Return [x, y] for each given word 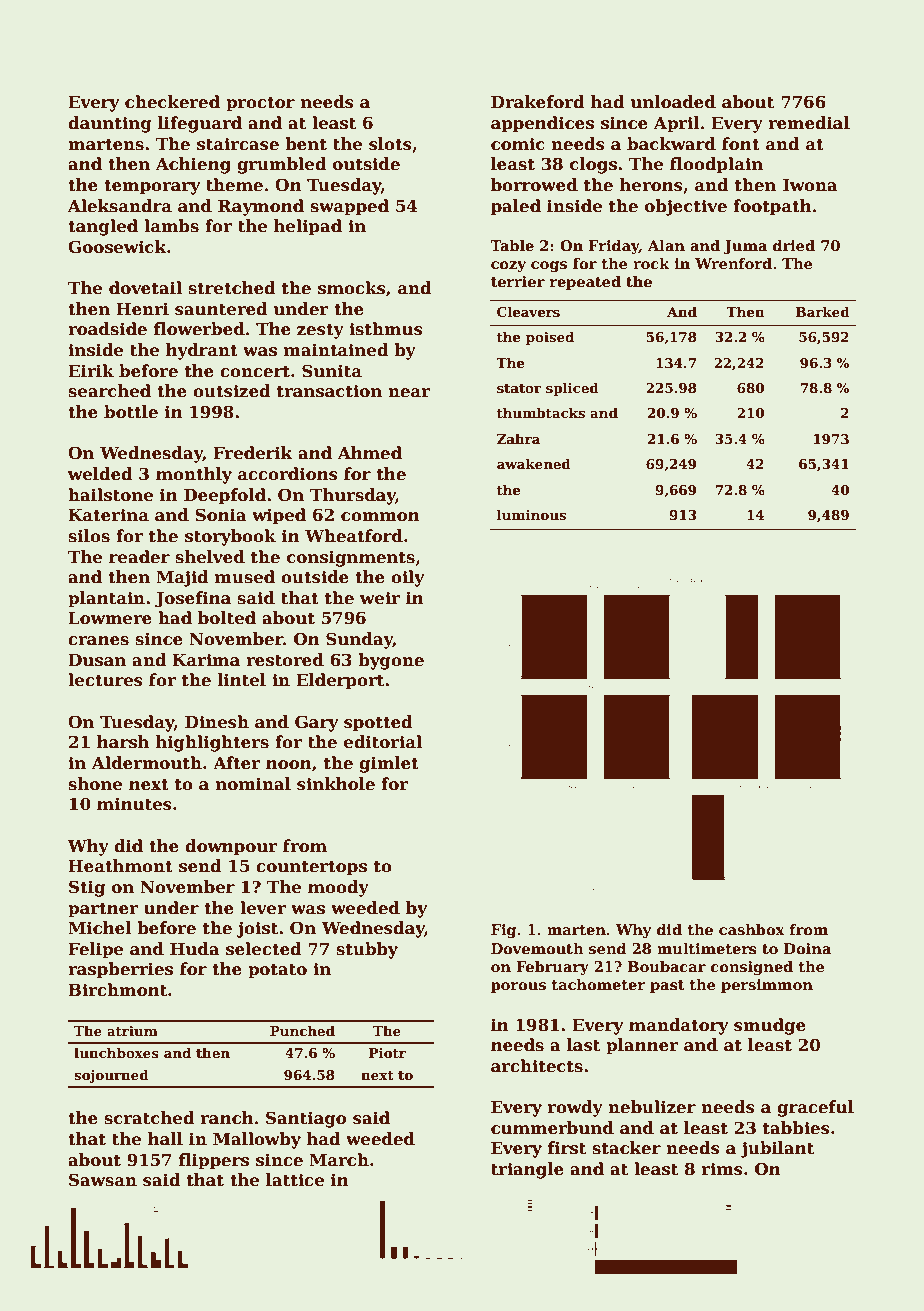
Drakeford [538, 102]
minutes [134, 804]
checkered [172, 102]
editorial [383, 742]
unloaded [673, 102]
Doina [807, 948]
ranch [227, 1118]
